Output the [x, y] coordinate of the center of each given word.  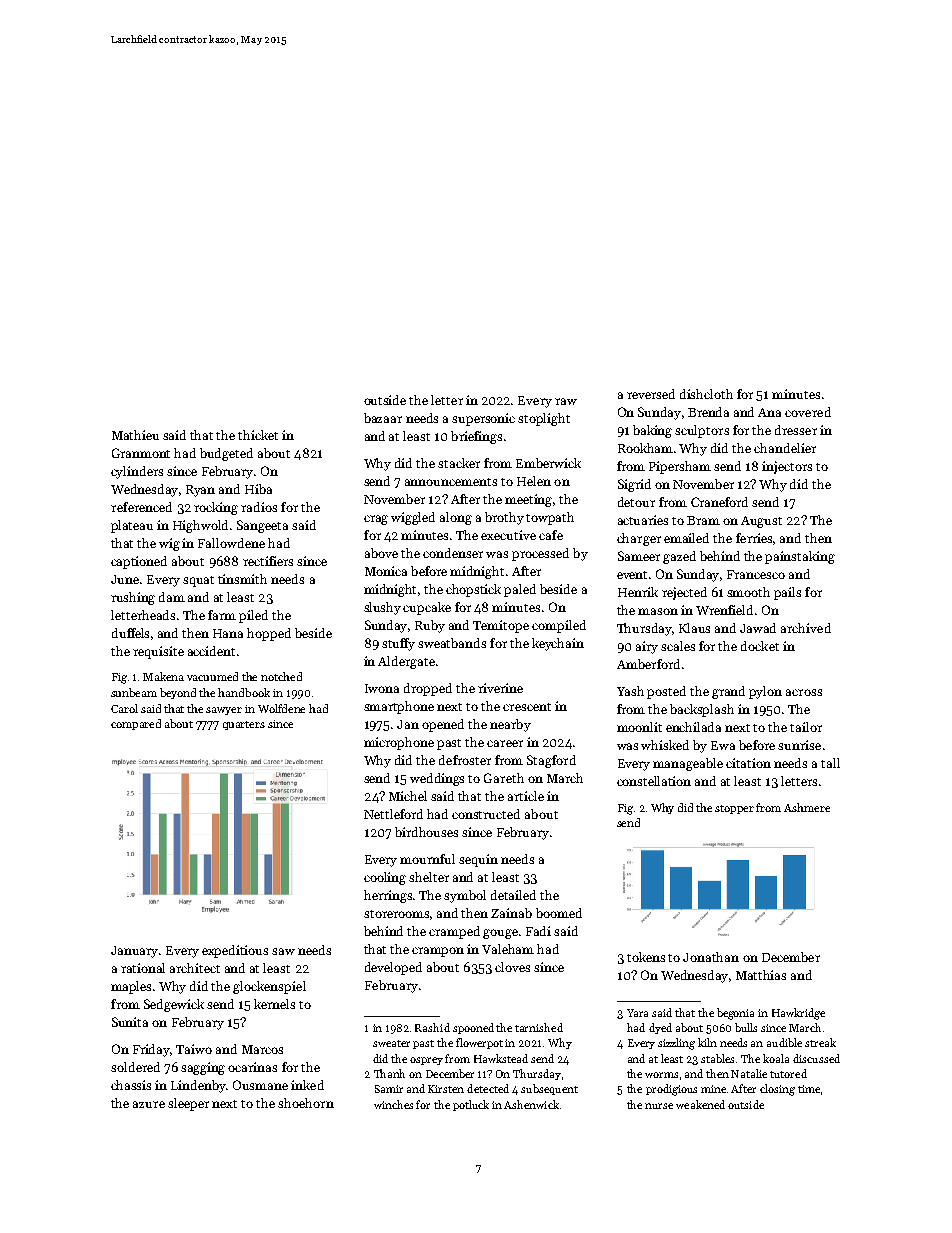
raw [566, 401]
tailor [806, 727]
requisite [158, 652]
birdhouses [426, 832]
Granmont [141, 453]
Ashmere [807, 807]
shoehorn [306, 1103]
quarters [244, 725]
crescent [527, 707]
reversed [651, 394]
